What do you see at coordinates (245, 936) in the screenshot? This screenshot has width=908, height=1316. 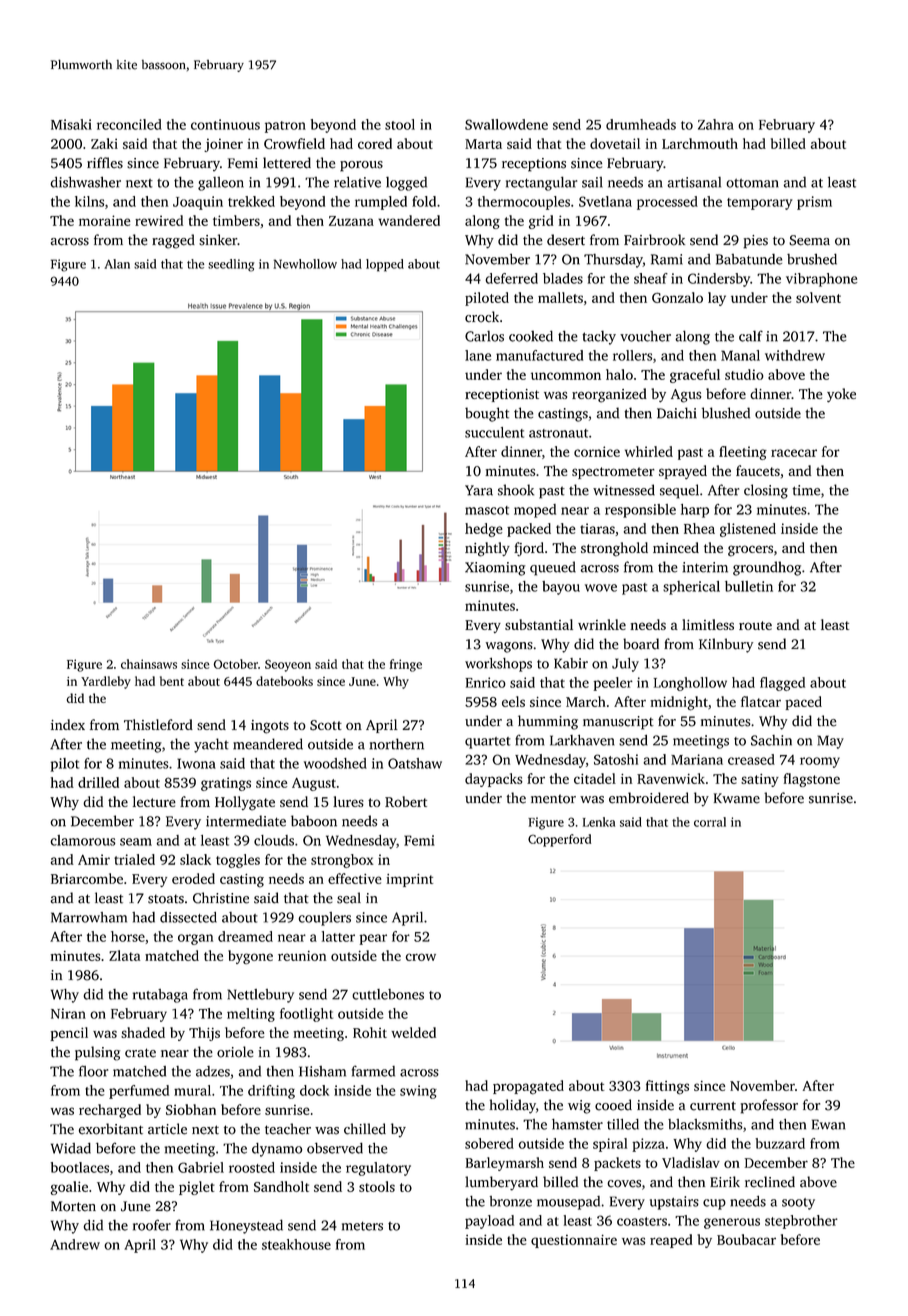 I see `dreamed` at bounding box center [245, 936].
